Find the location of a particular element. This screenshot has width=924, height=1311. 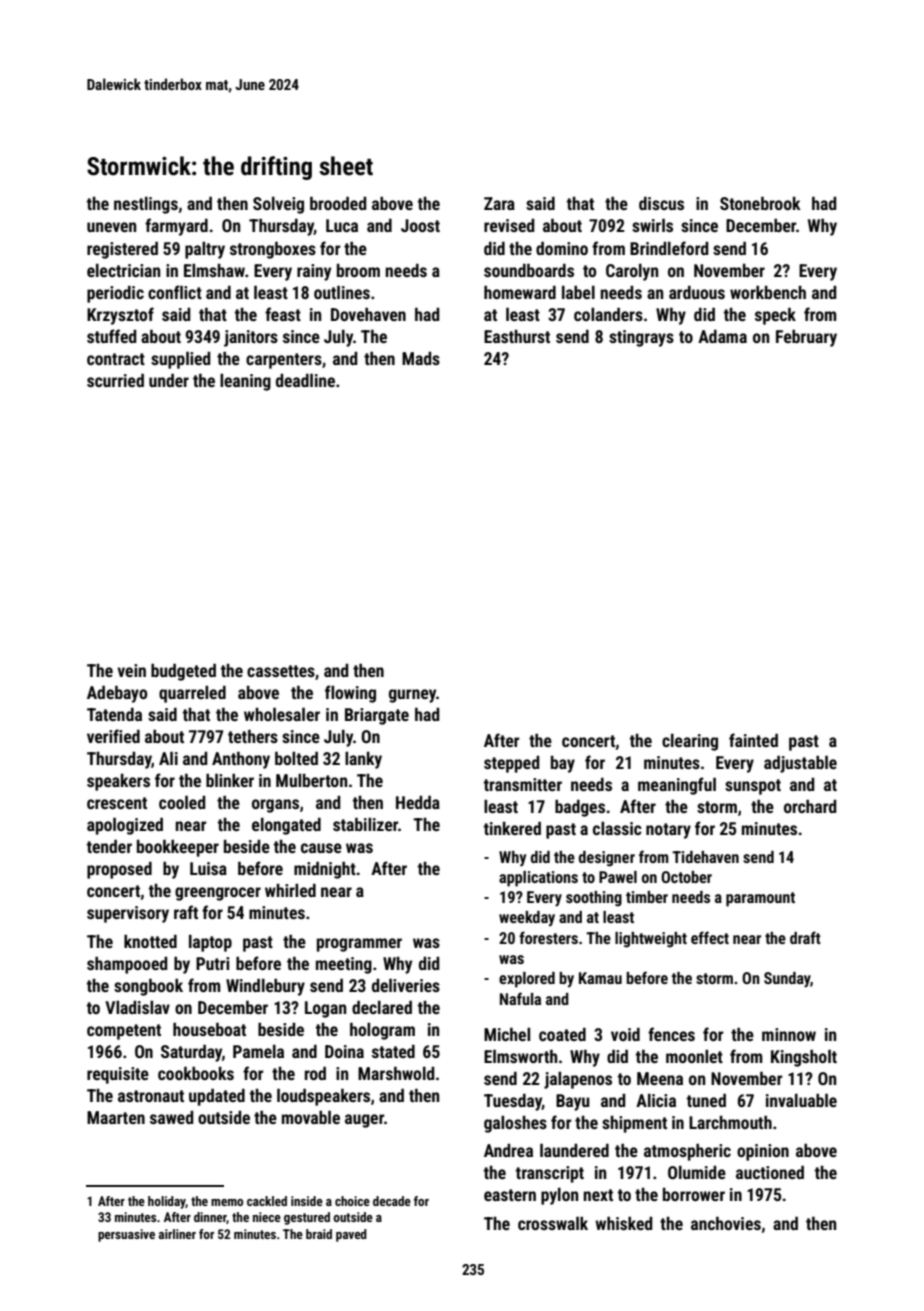

Stonebrook is located at coordinates (760, 203).
